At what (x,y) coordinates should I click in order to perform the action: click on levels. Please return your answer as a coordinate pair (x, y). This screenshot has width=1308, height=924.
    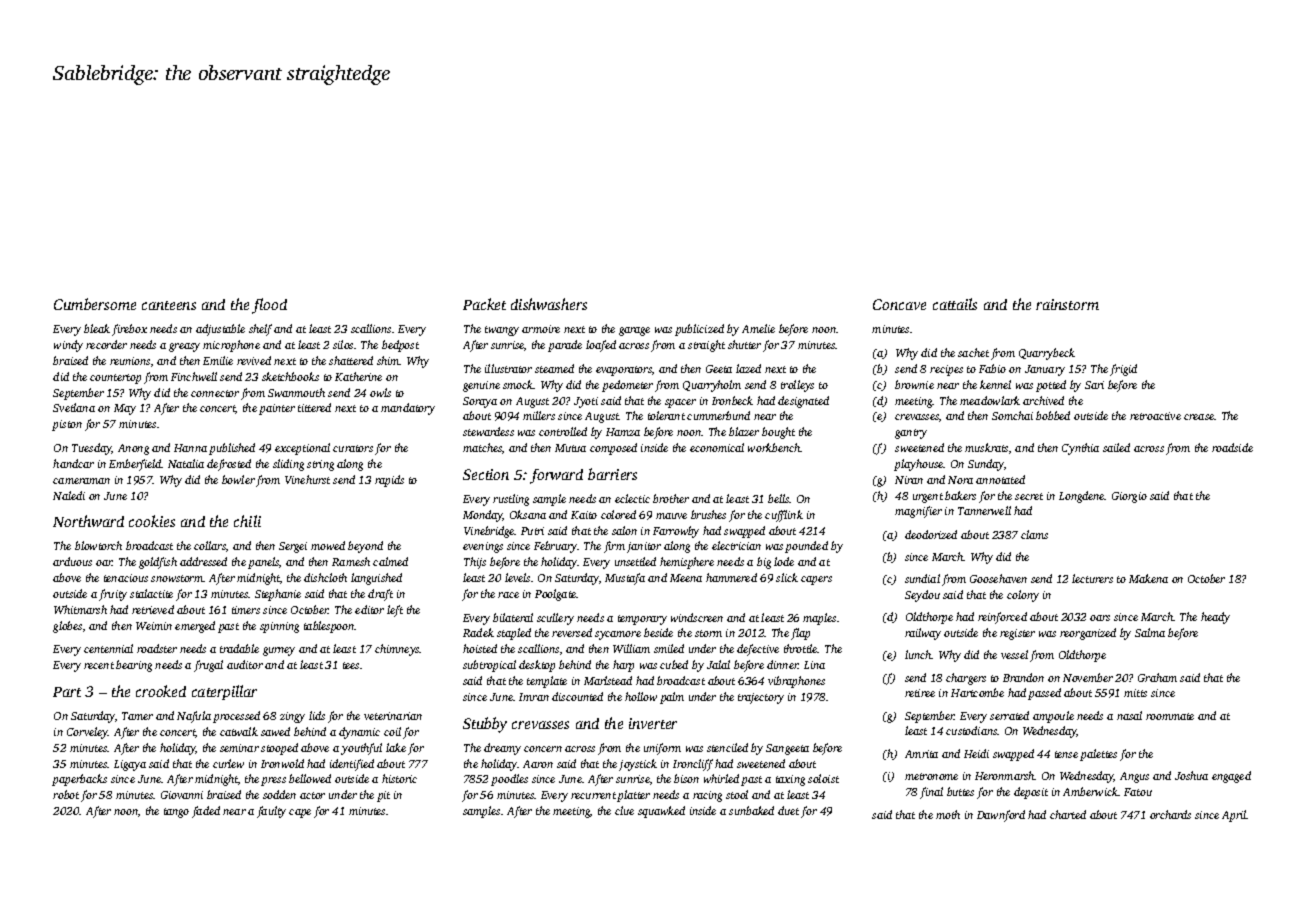
    Looking at the image, I should click on (517, 577).
